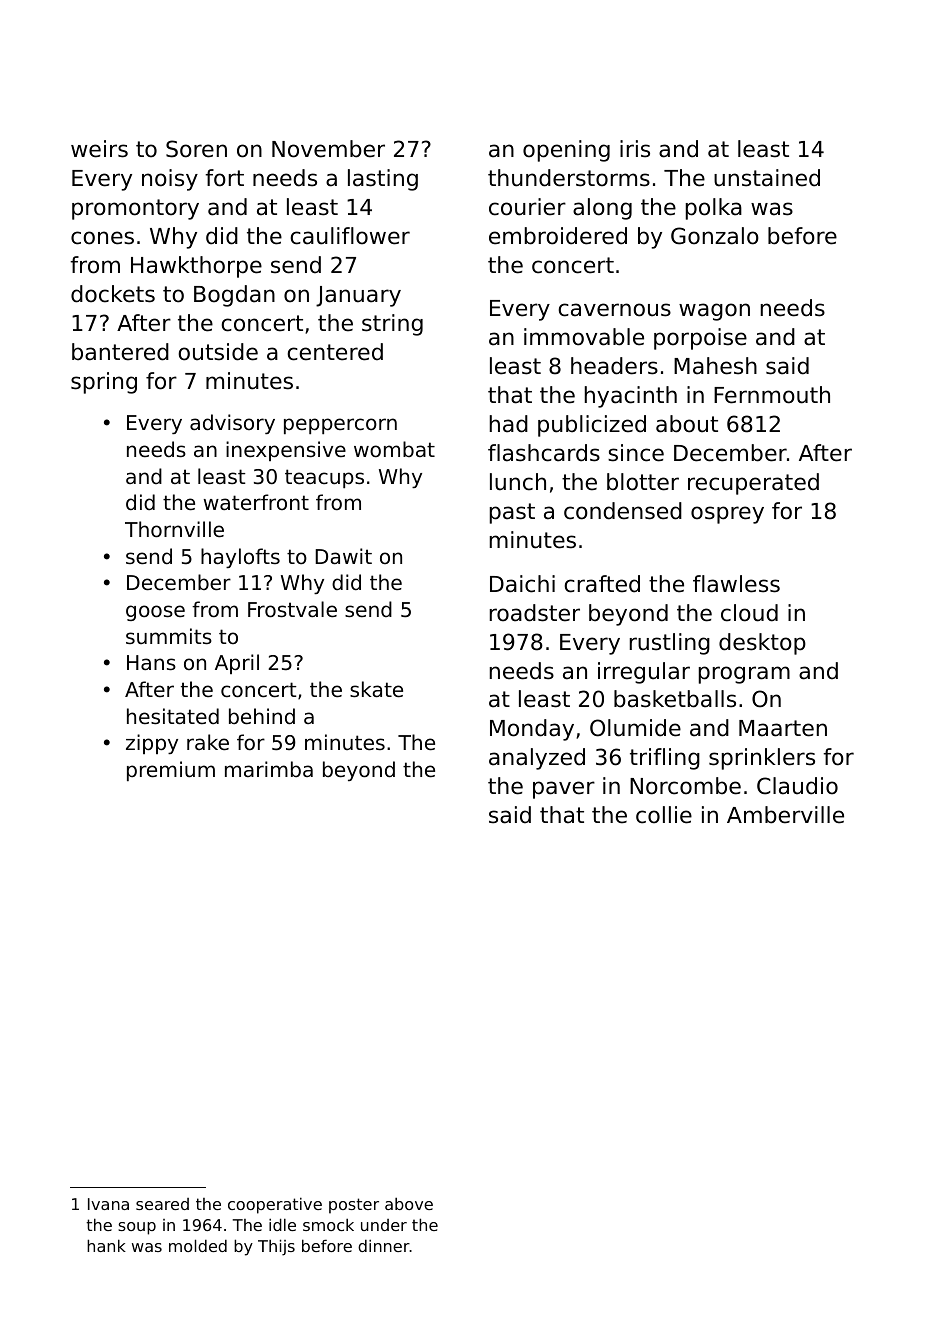  Describe the element at coordinates (240, 558) in the screenshot. I see `haylofts` at that location.
